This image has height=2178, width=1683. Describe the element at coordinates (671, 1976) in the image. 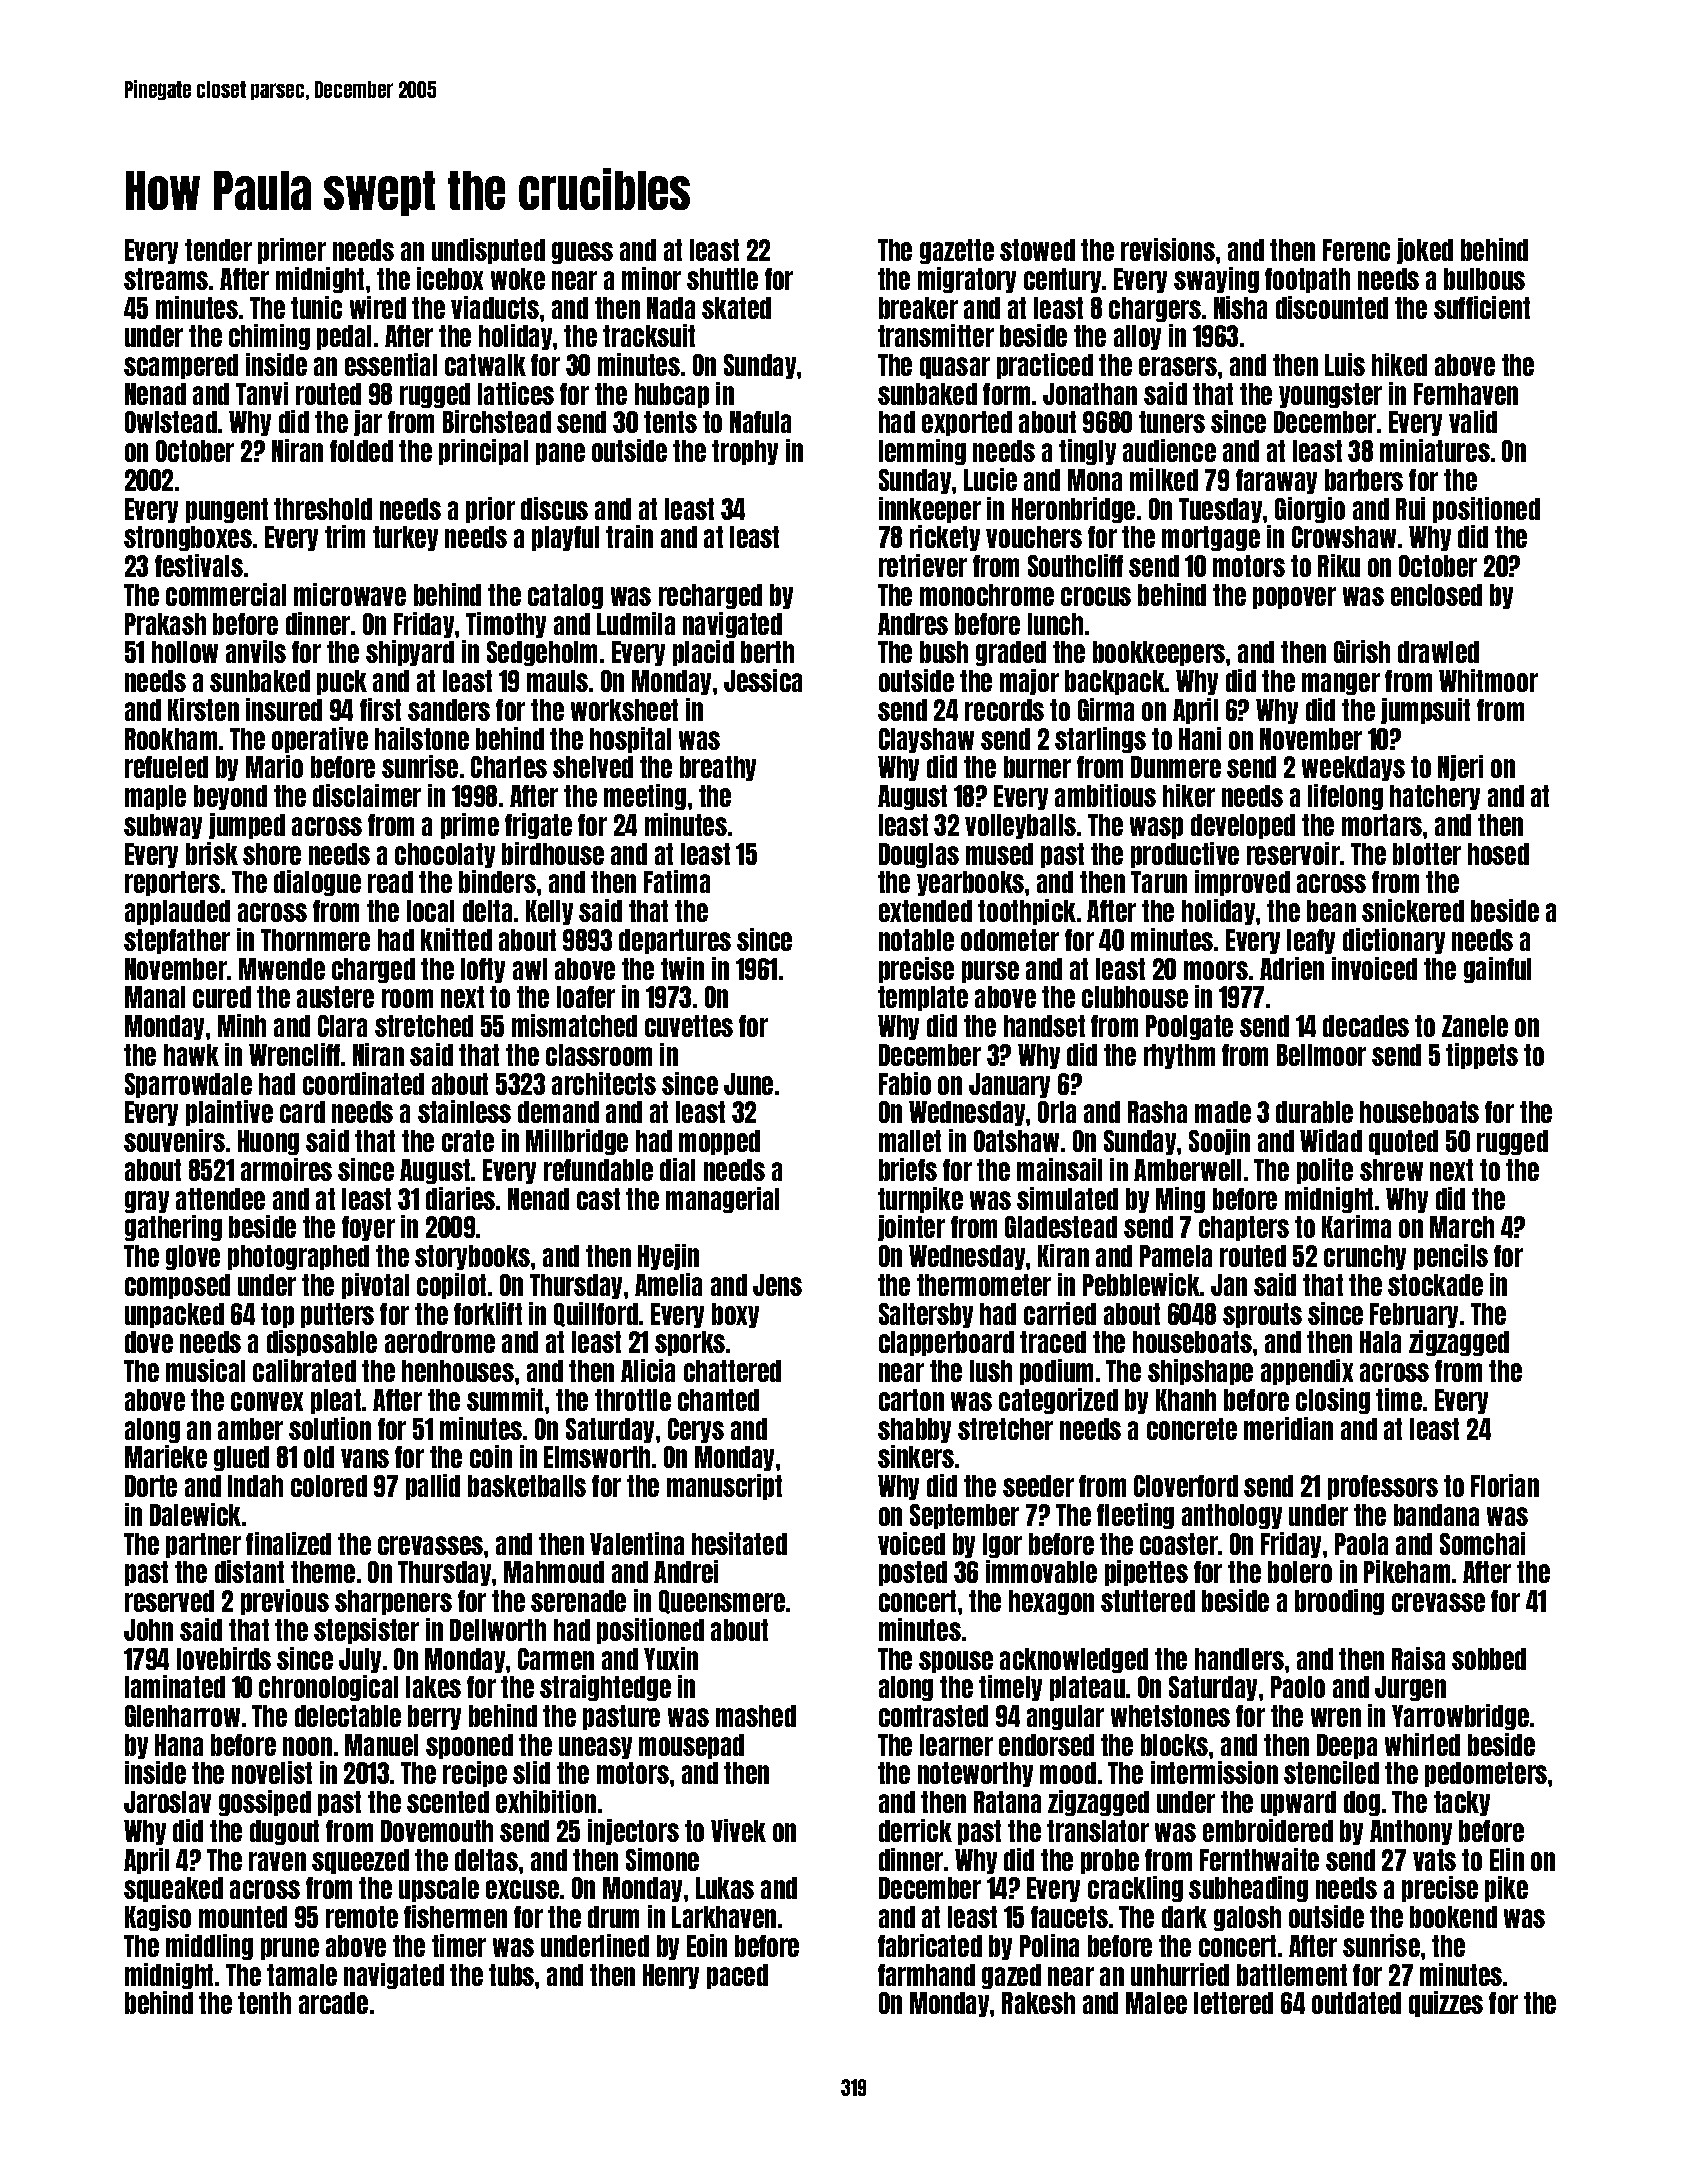

I see `Henry` at that location.
